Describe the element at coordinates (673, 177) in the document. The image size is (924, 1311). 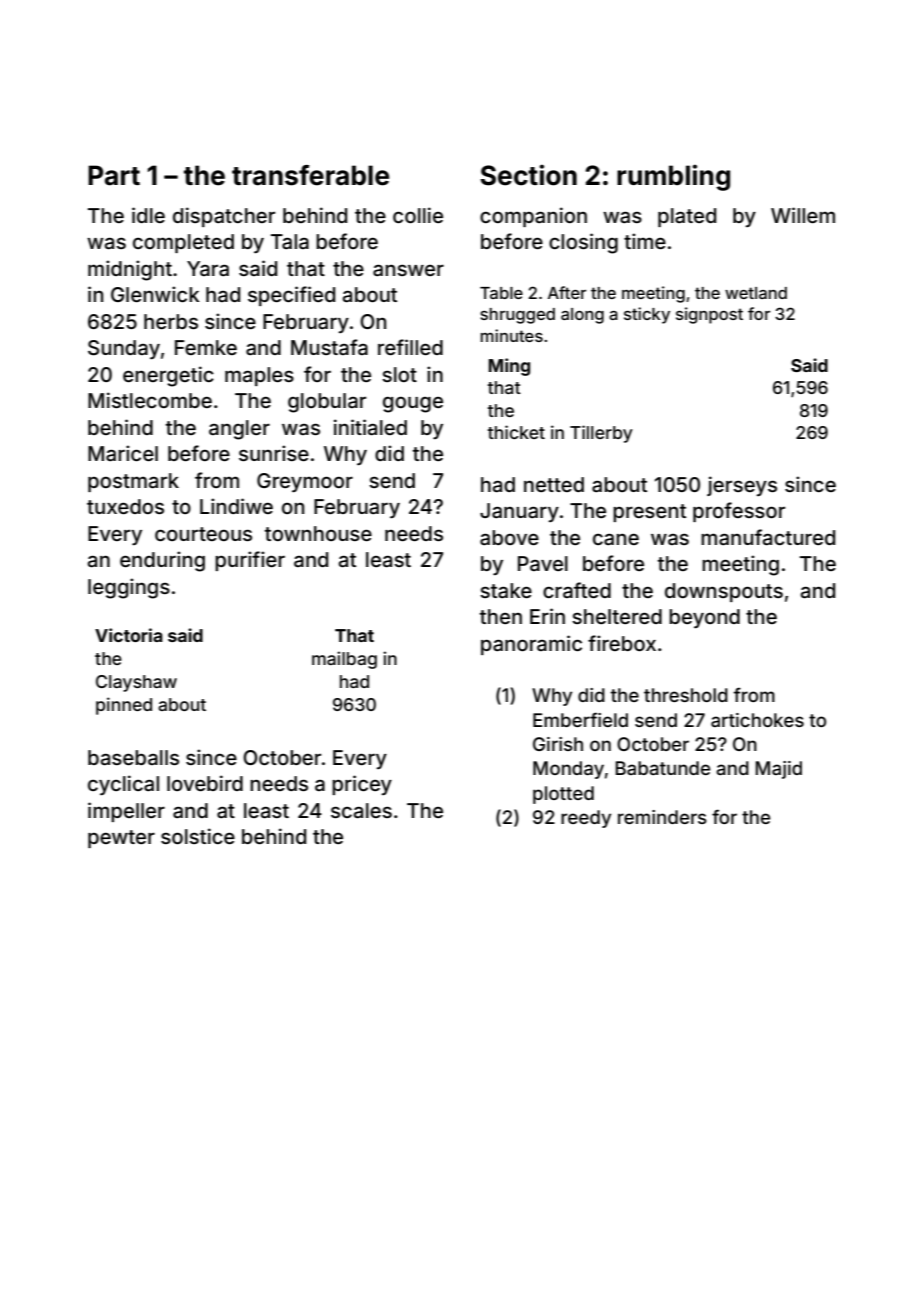
I see `rumbling` at that location.
